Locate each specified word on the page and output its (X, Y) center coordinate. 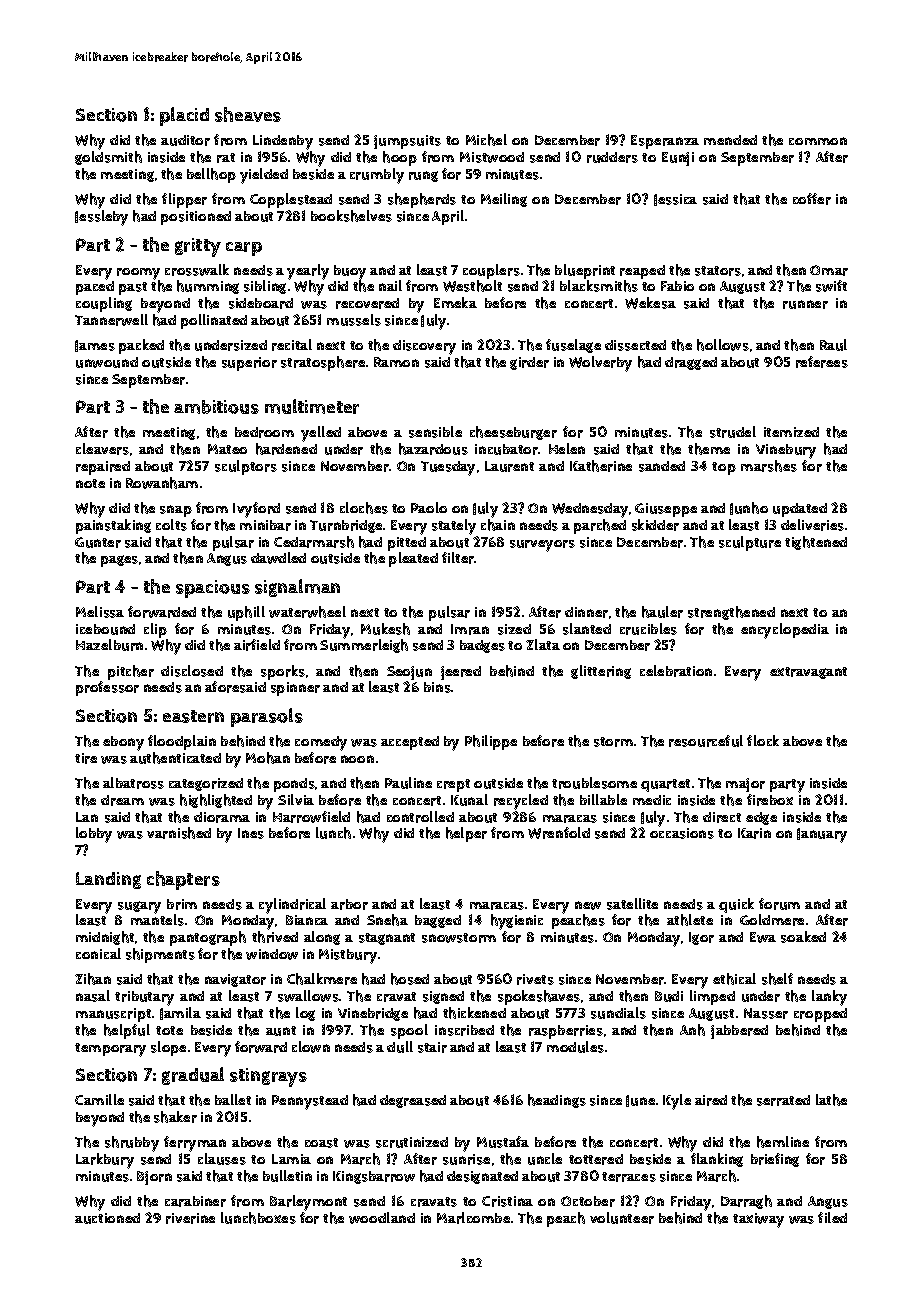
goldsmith (108, 158)
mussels (354, 320)
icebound (105, 629)
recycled (521, 802)
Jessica (675, 200)
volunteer (622, 1218)
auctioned (107, 1218)
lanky (829, 998)
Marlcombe (473, 1218)
